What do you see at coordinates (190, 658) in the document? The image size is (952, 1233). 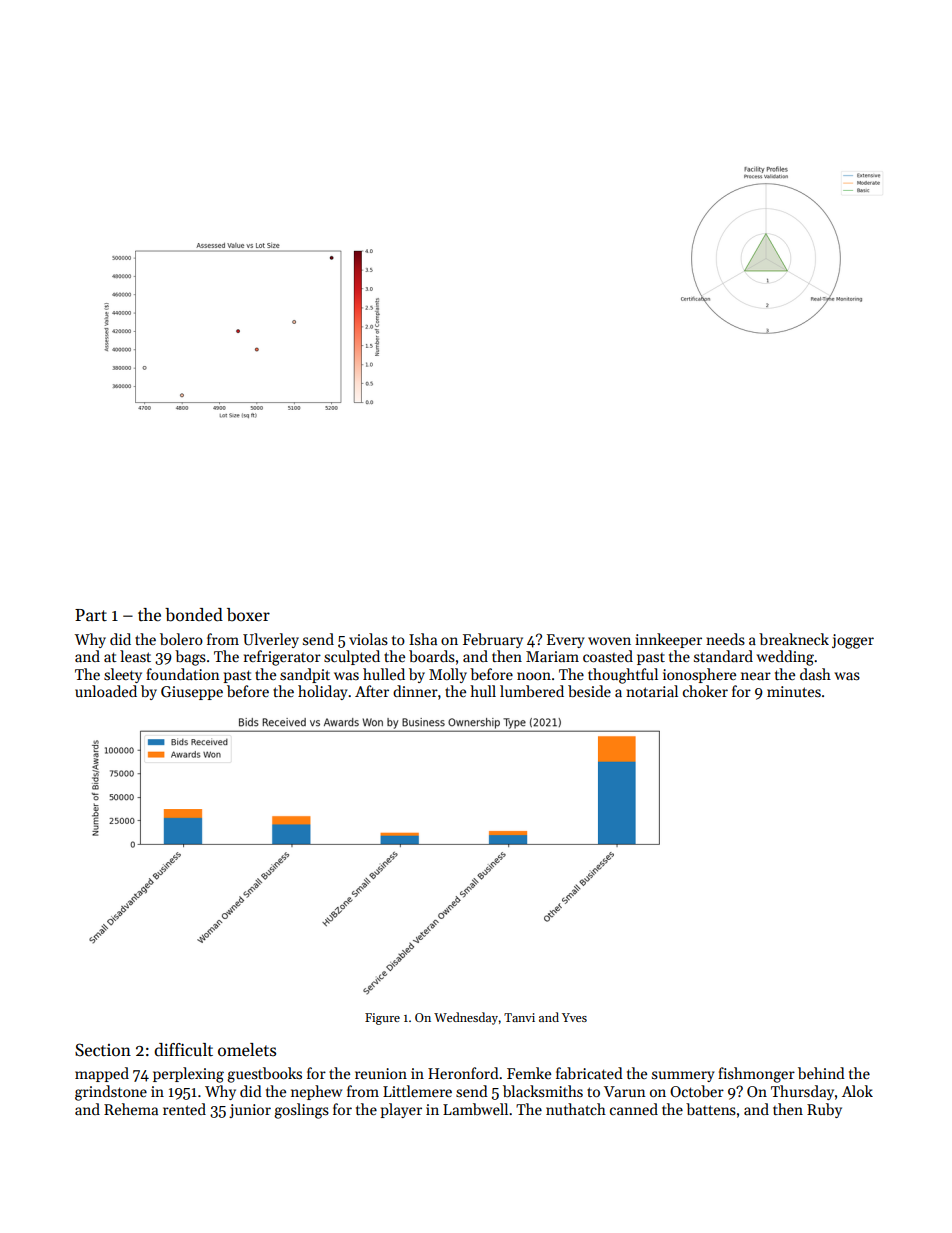 I see `bags` at bounding box center [190, 658].
